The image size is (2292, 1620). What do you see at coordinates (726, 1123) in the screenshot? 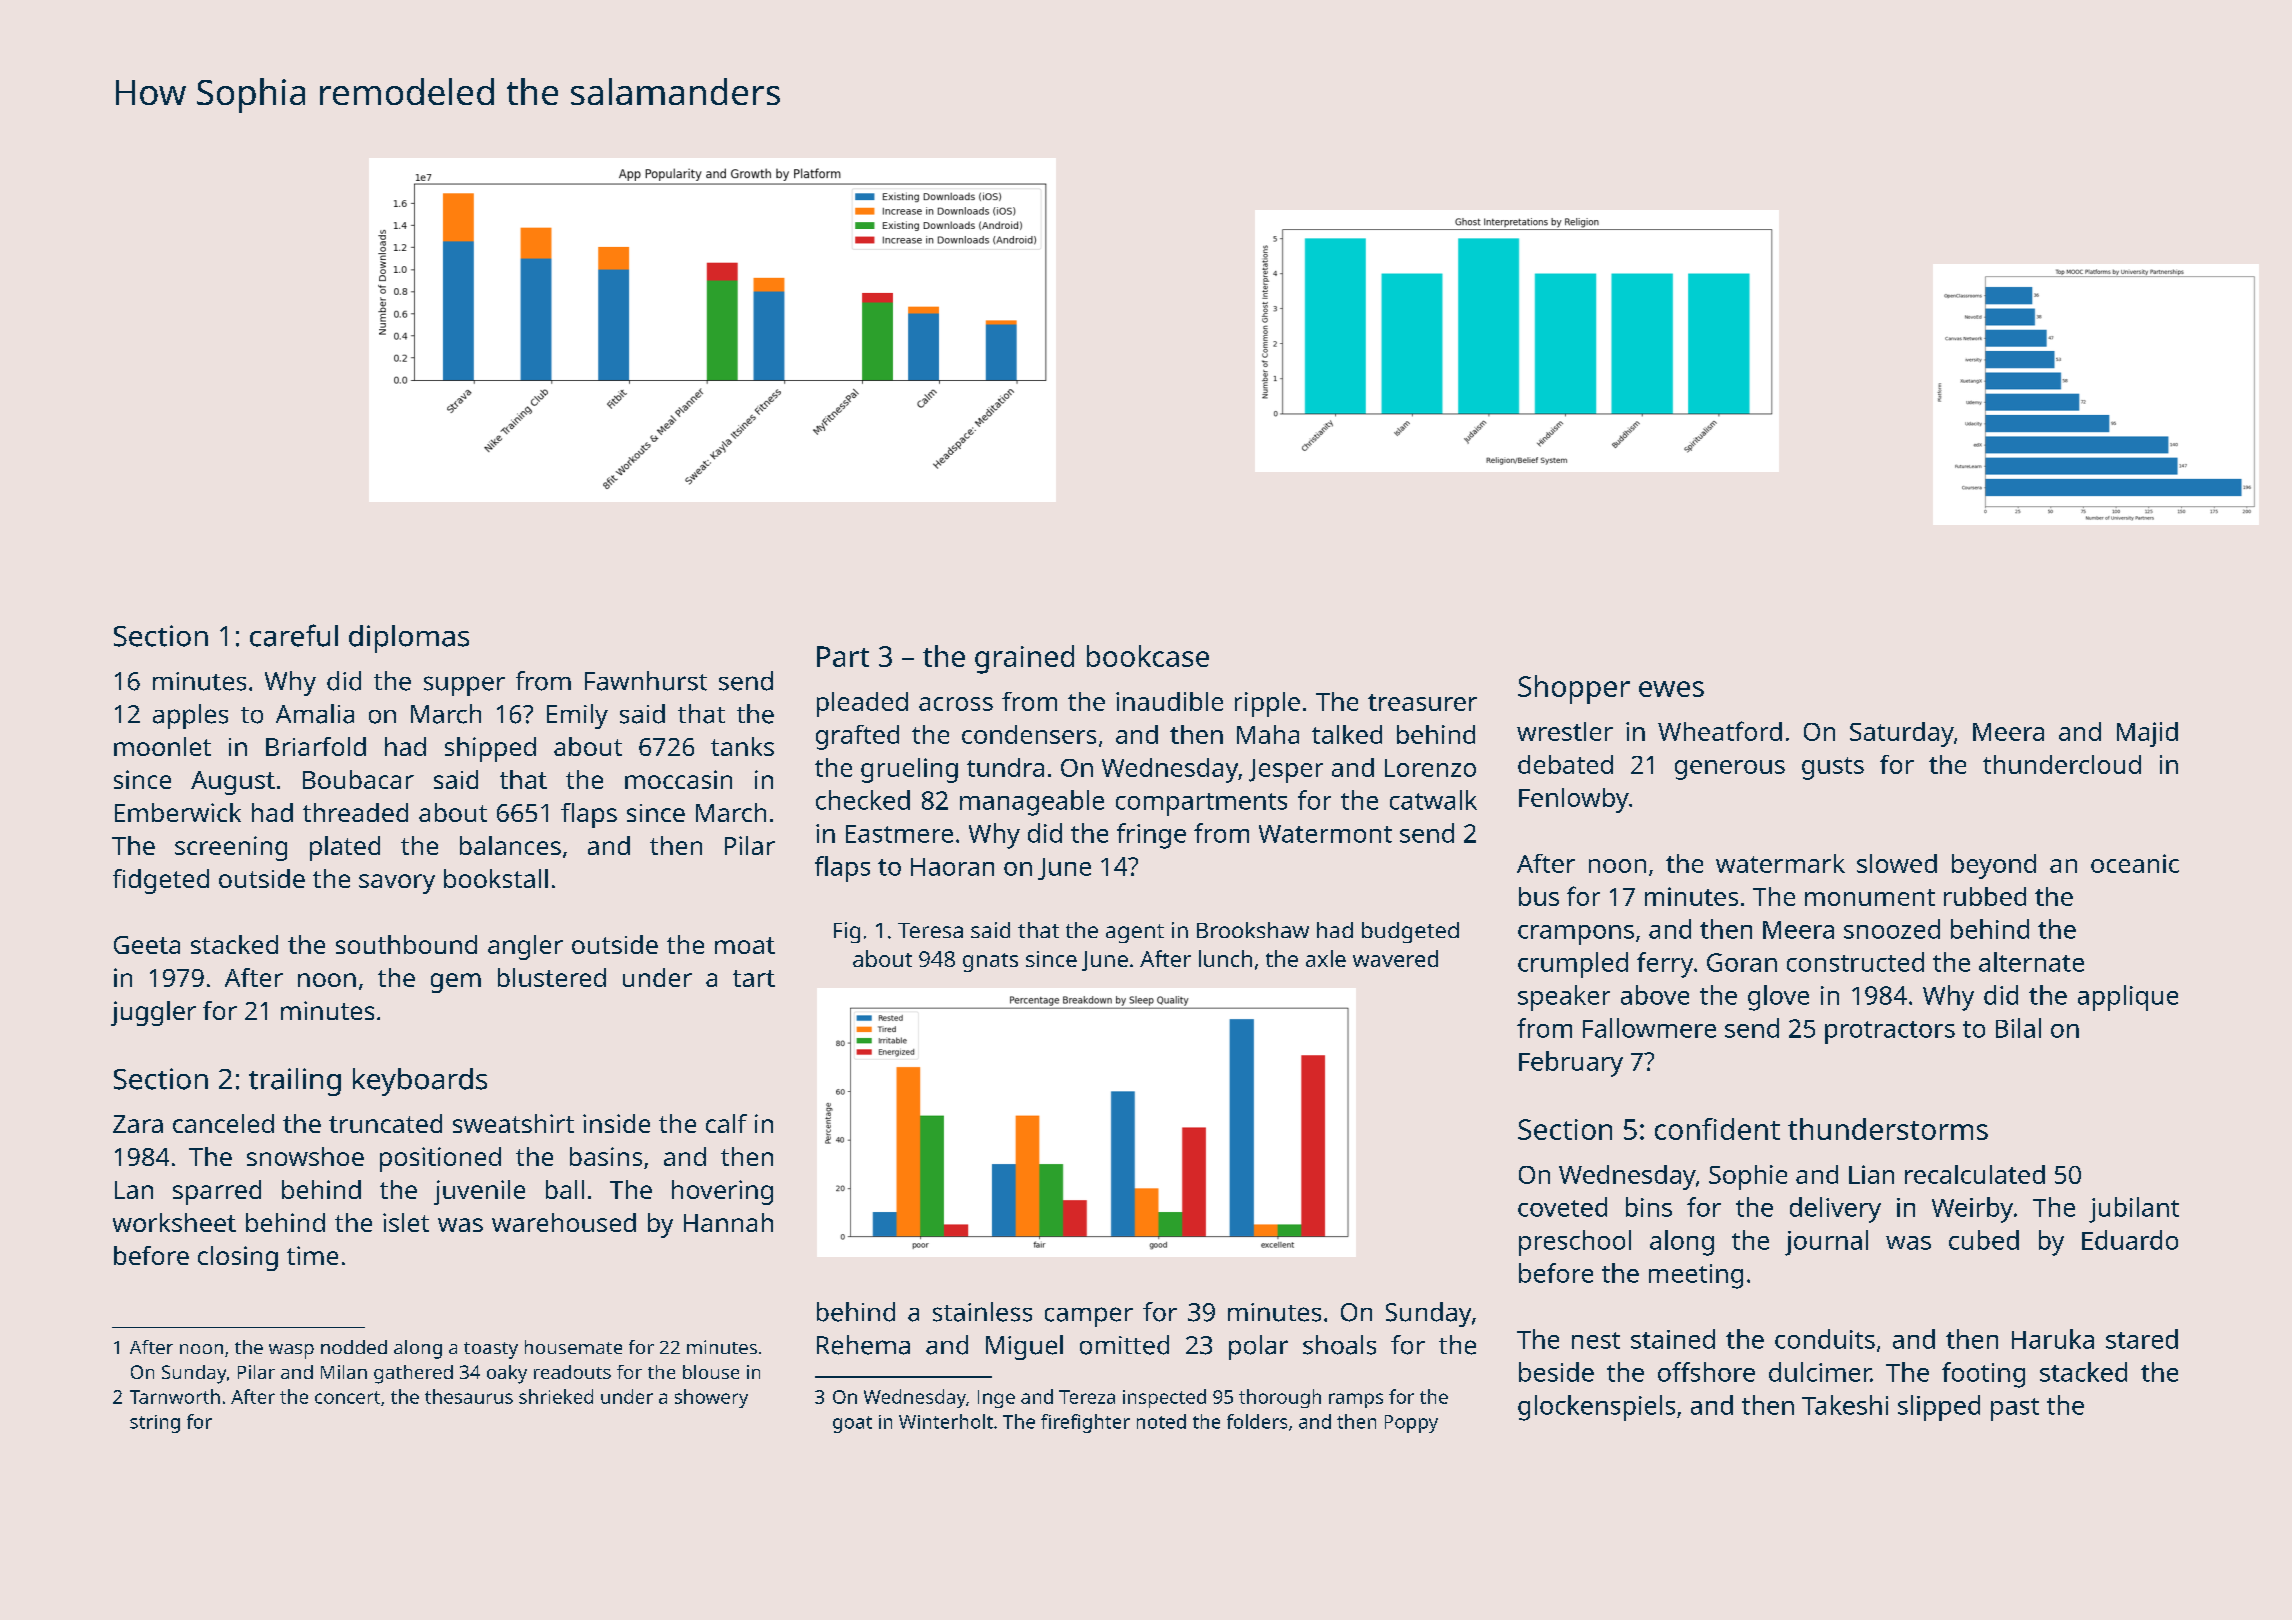
I see `calf` at bounding box center [726, 1123].
